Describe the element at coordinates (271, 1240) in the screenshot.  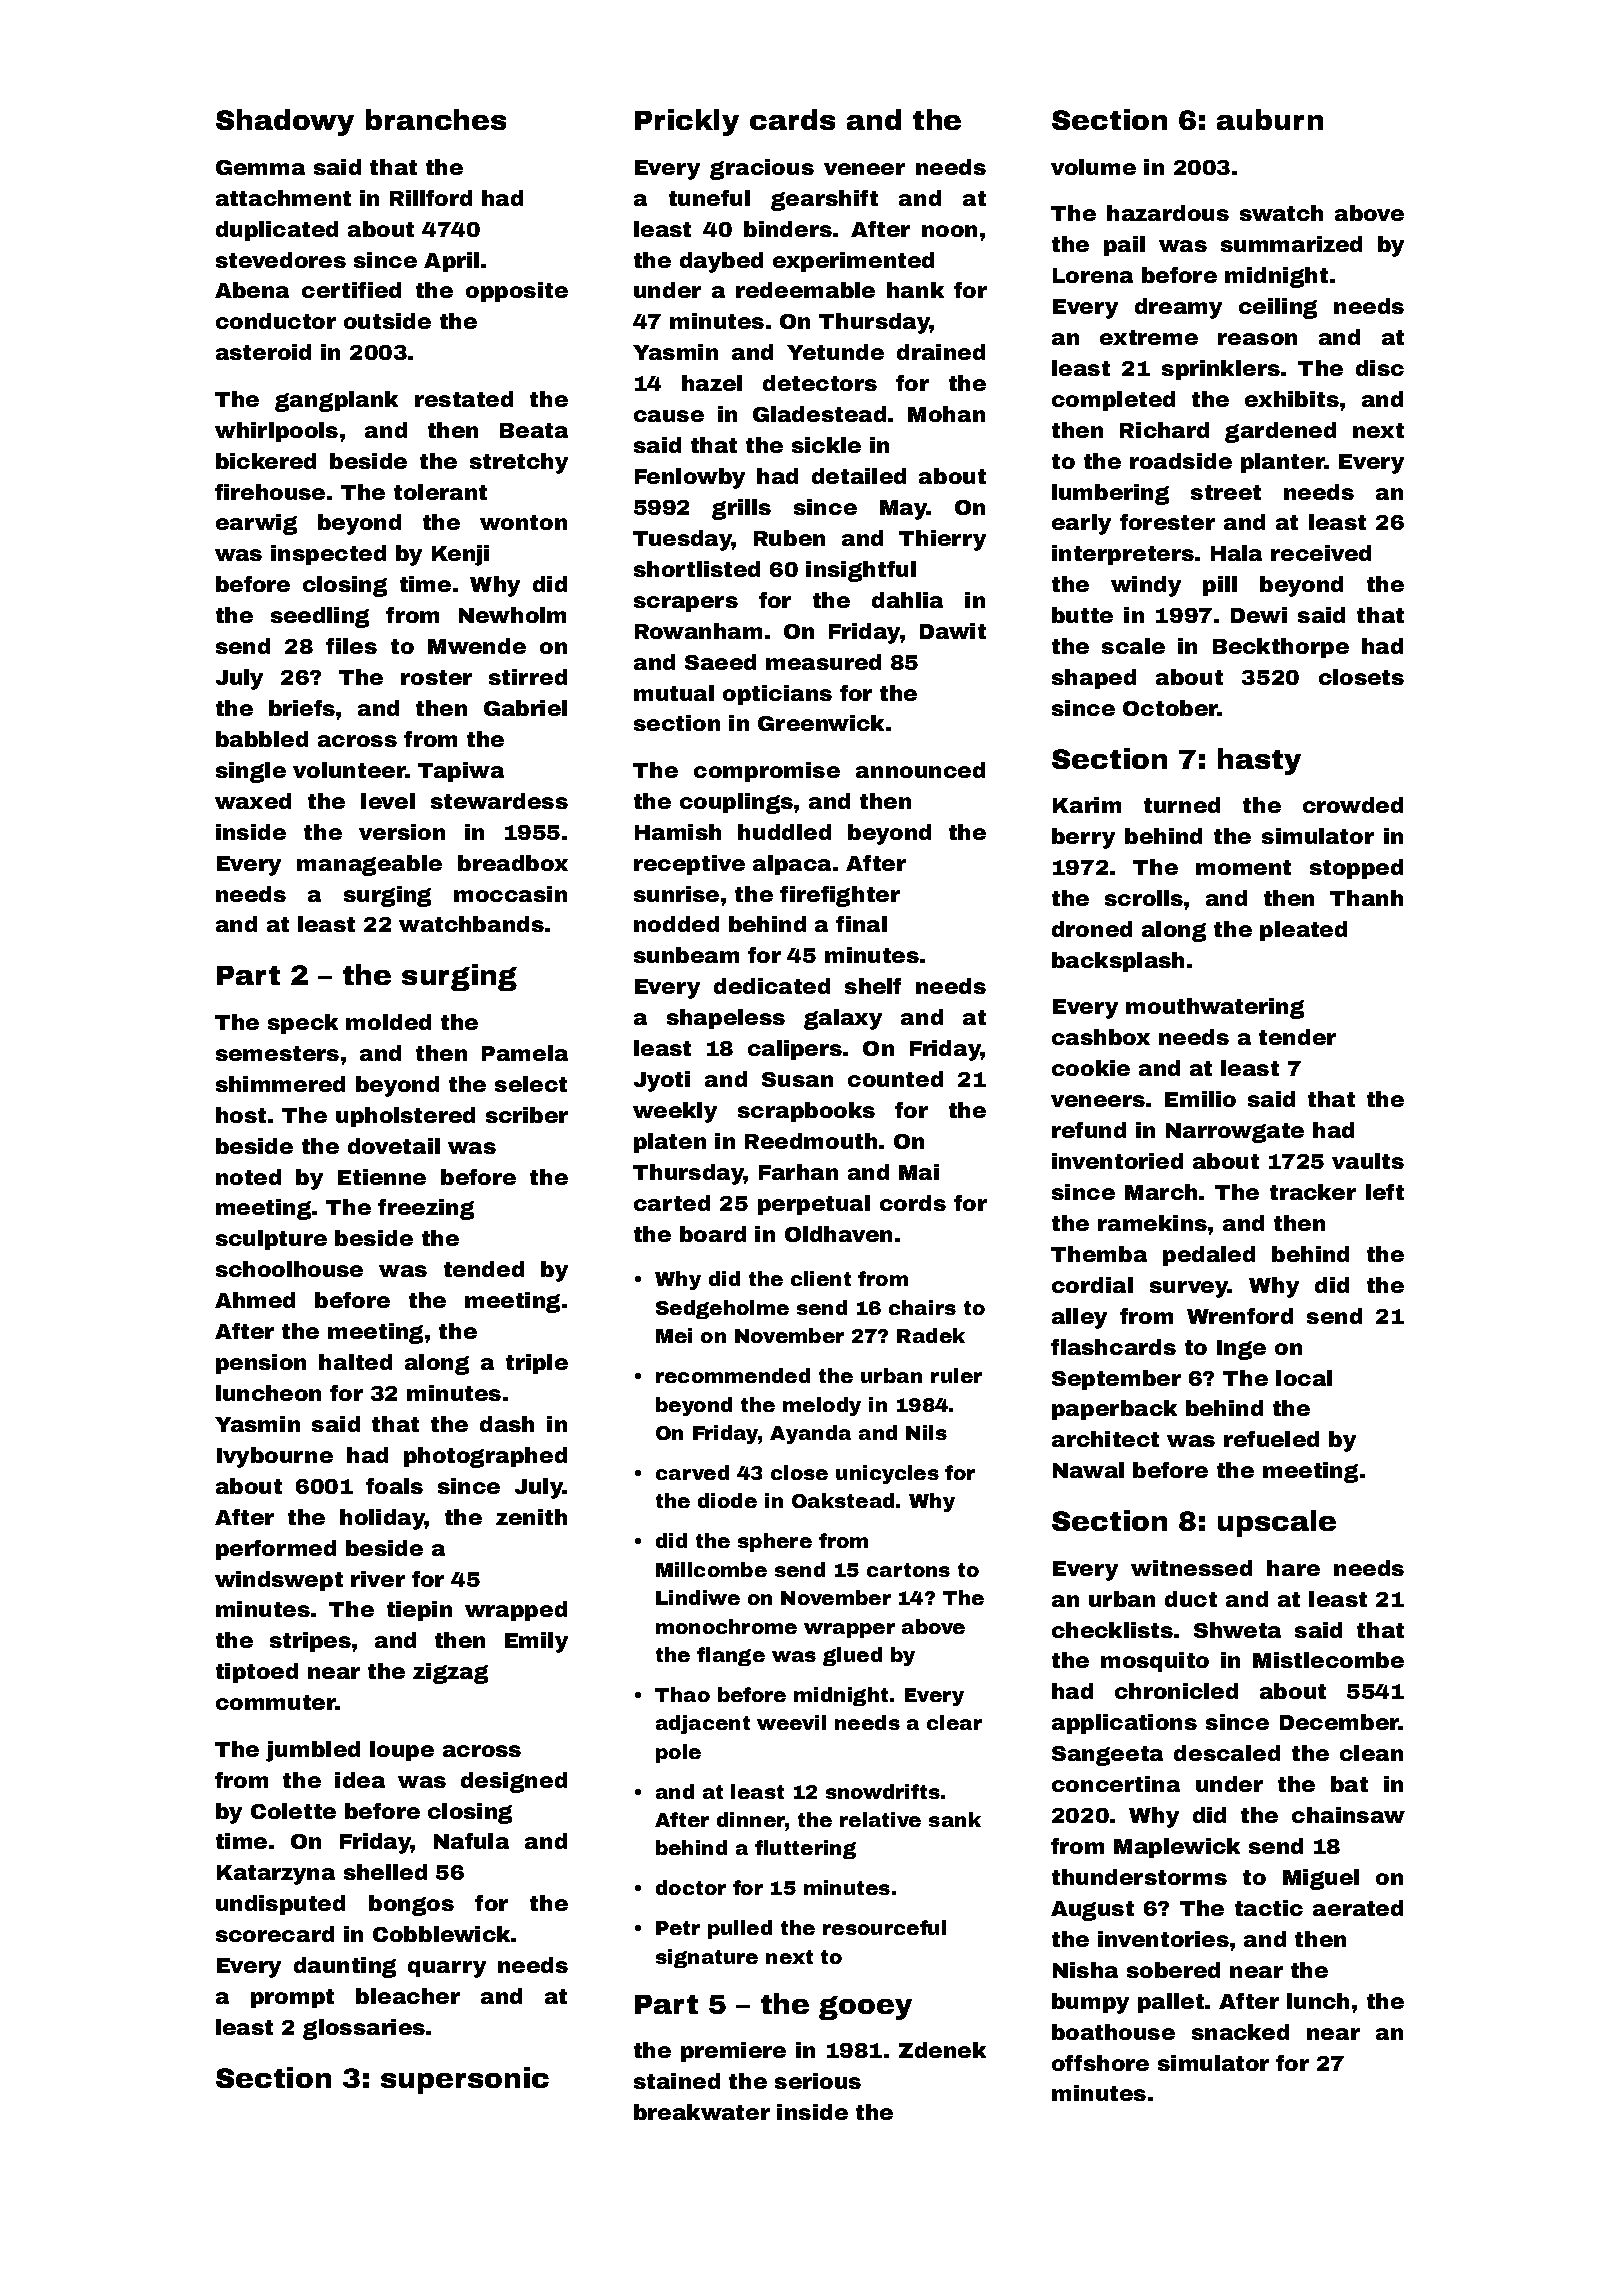
I see `sculpture` at that location.
